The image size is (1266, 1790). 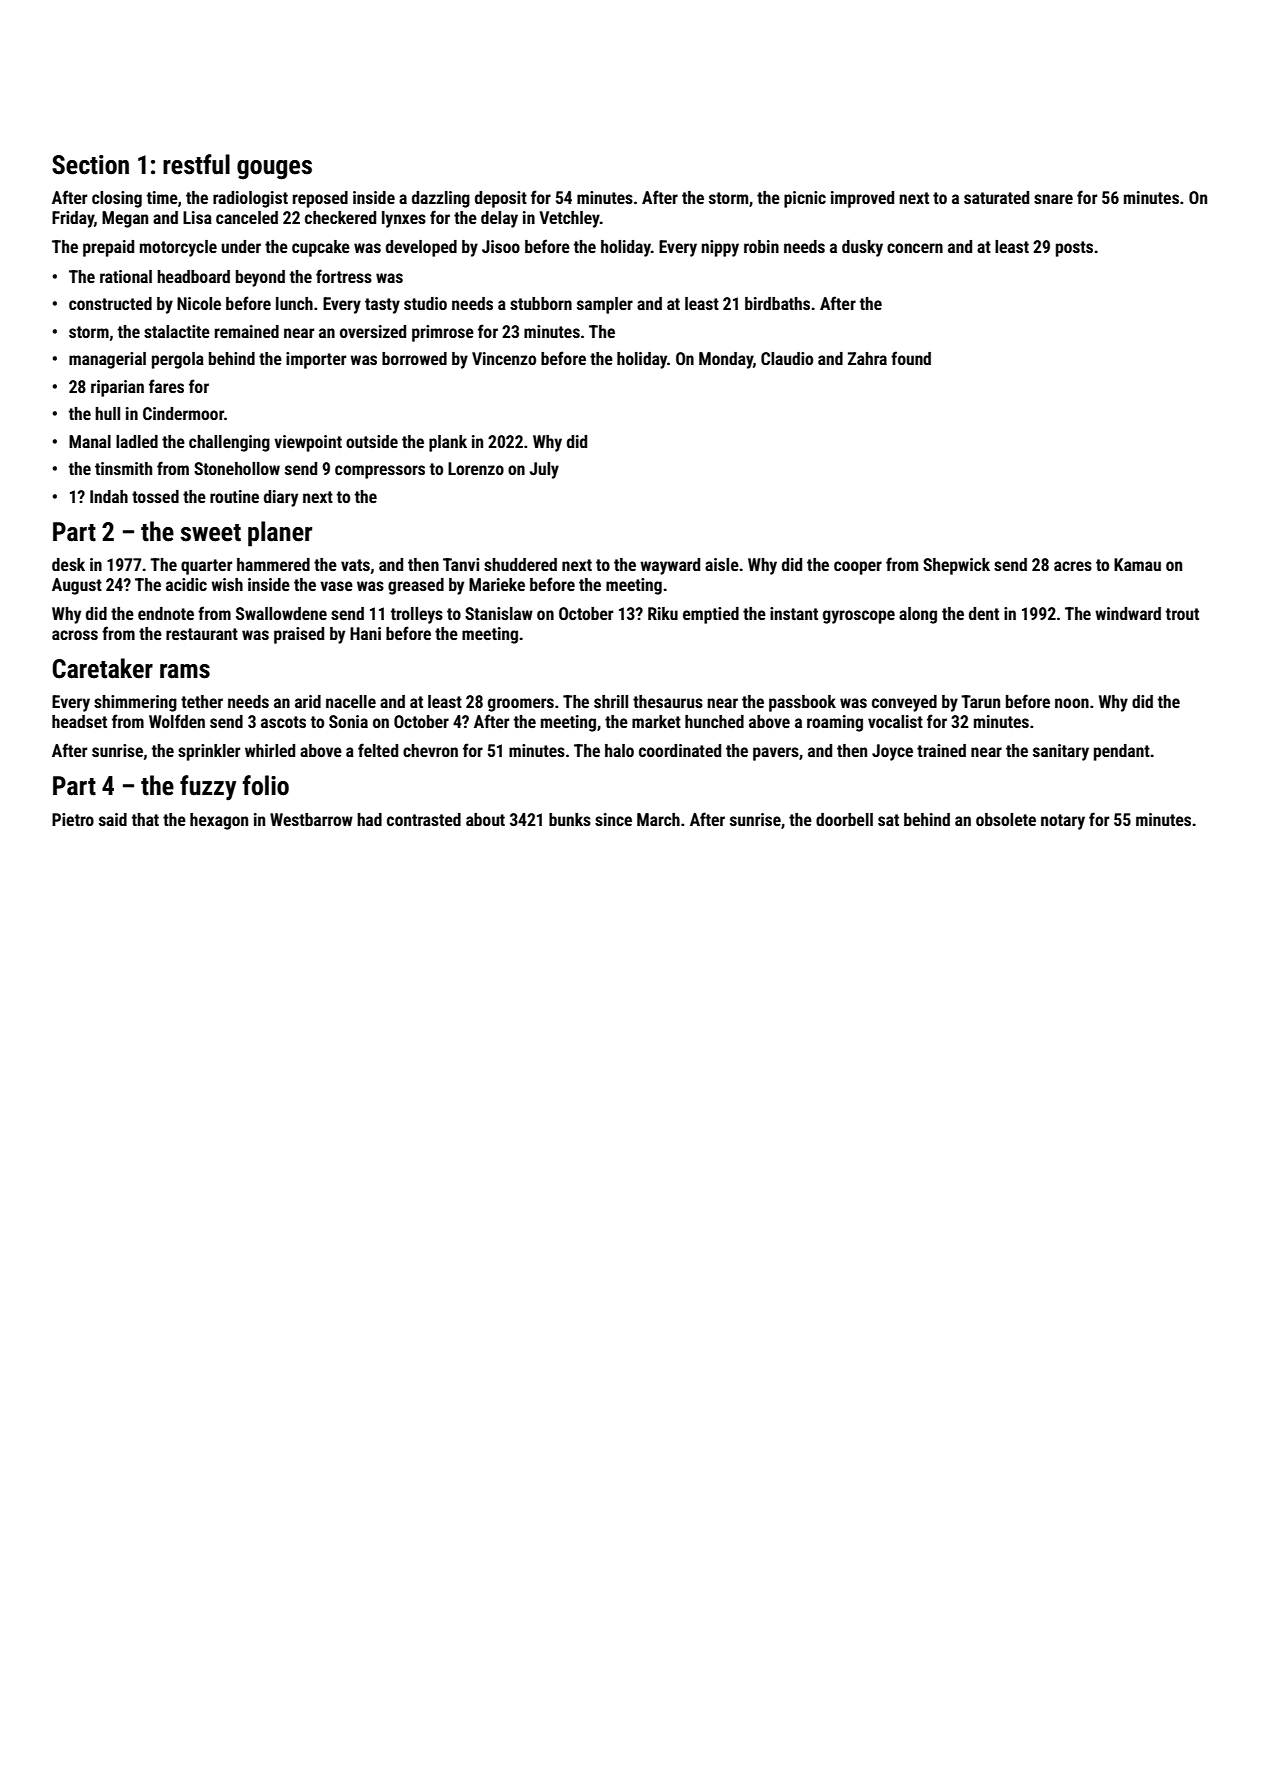 What do you see at coordinates (521, 705) in the document?
I see `groomers` at bounding box center [521, 705].
